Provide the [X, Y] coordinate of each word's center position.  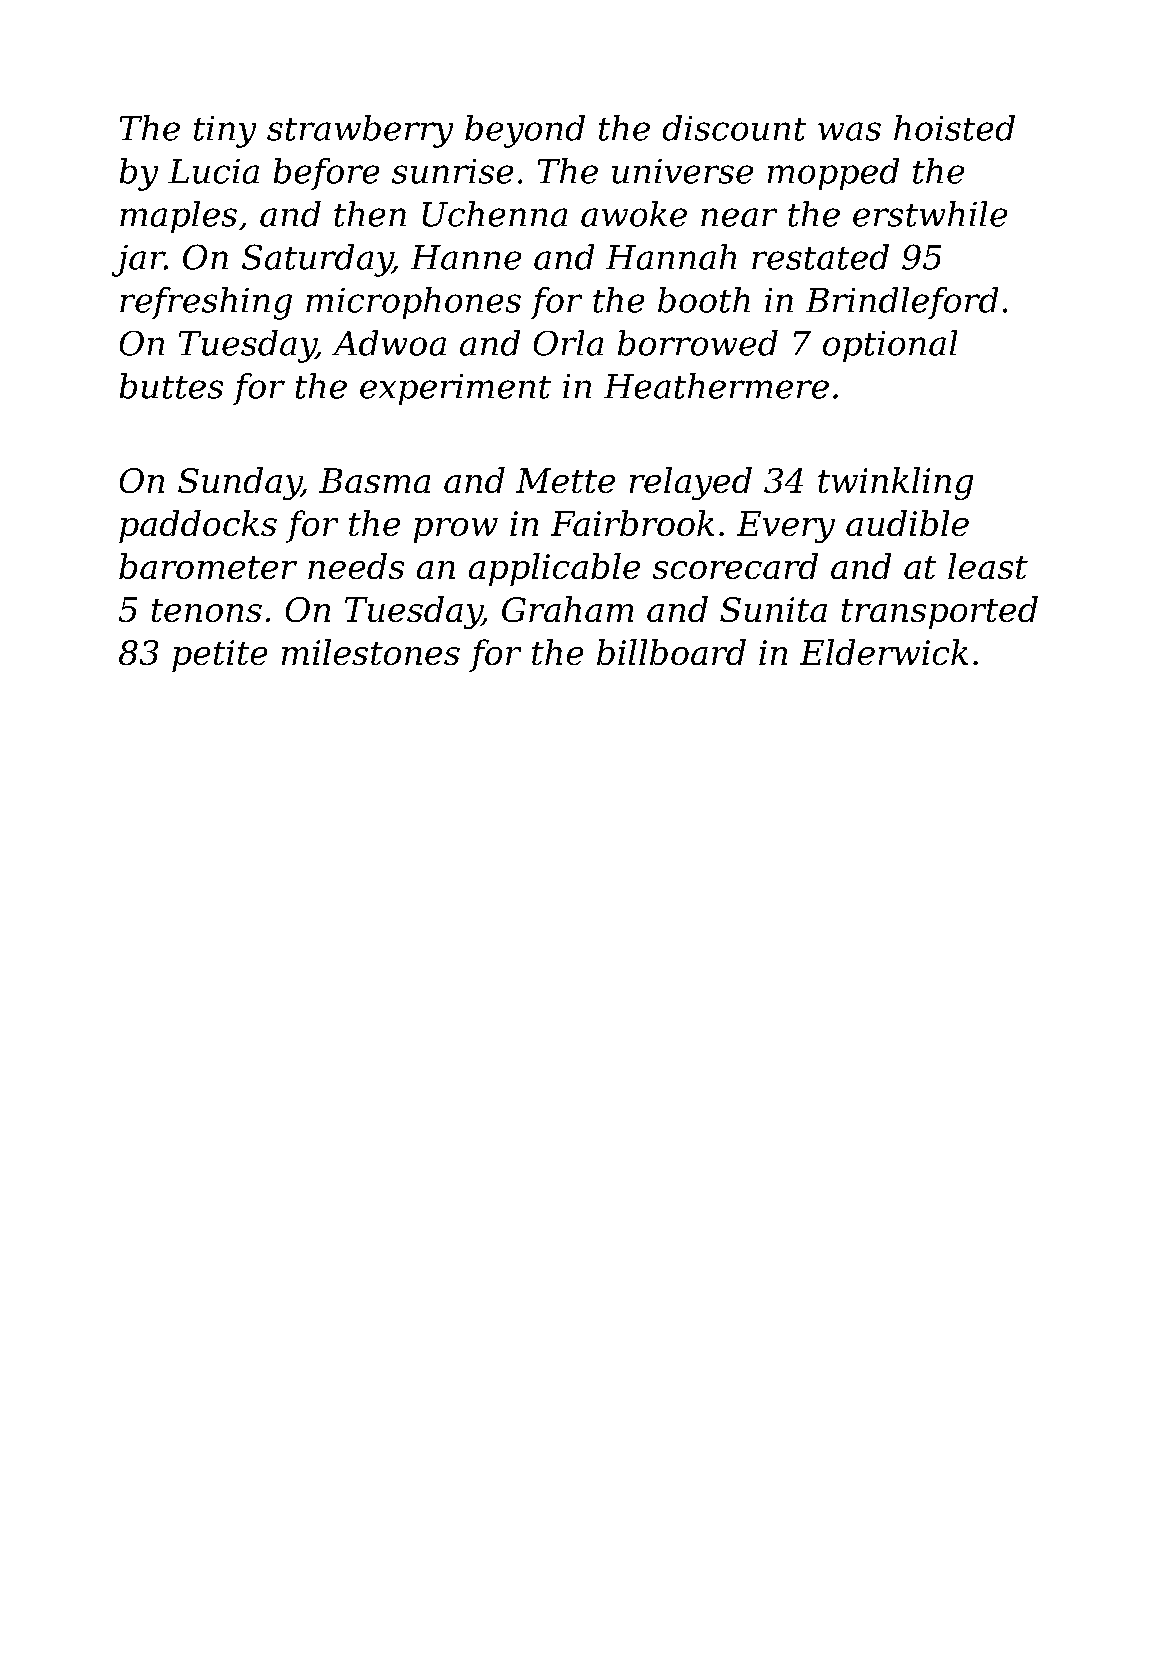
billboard [671, 652]
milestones [371, 652]
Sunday [239, 483]
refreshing [206, 303]
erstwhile [930, 214]
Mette [565, 480]
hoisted [954, 128]
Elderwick [884, 652]
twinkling [895, 483]
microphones [413, 303]
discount [734, 128]
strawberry [360, 131]
